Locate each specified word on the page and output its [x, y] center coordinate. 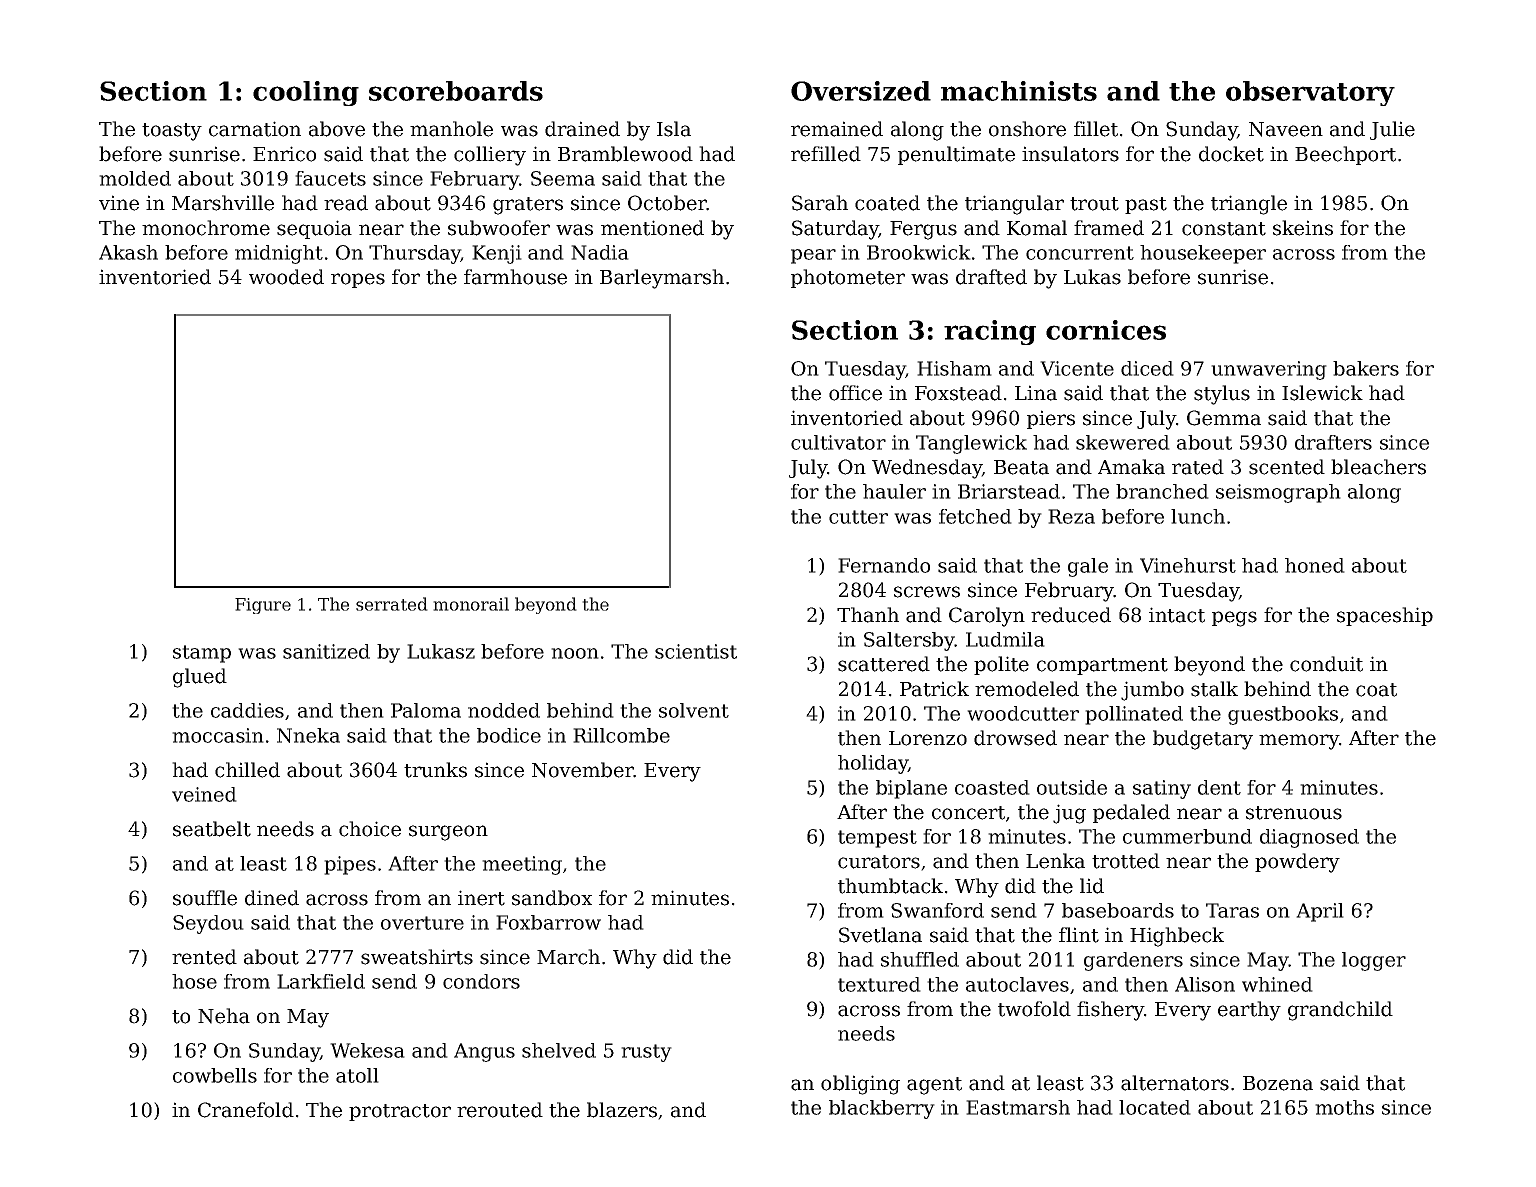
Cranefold [246, 1110]
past [1146, 205]
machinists [1019, 91]
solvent [694, 710]
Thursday [415, 254]
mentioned [652, 228]
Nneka [308, 735]
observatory [1310, 93]
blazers [622, 1110]
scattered [884, 664]
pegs [1234, 619]
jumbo [1152, 691]
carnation [255, 129]
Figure [263, 606]
